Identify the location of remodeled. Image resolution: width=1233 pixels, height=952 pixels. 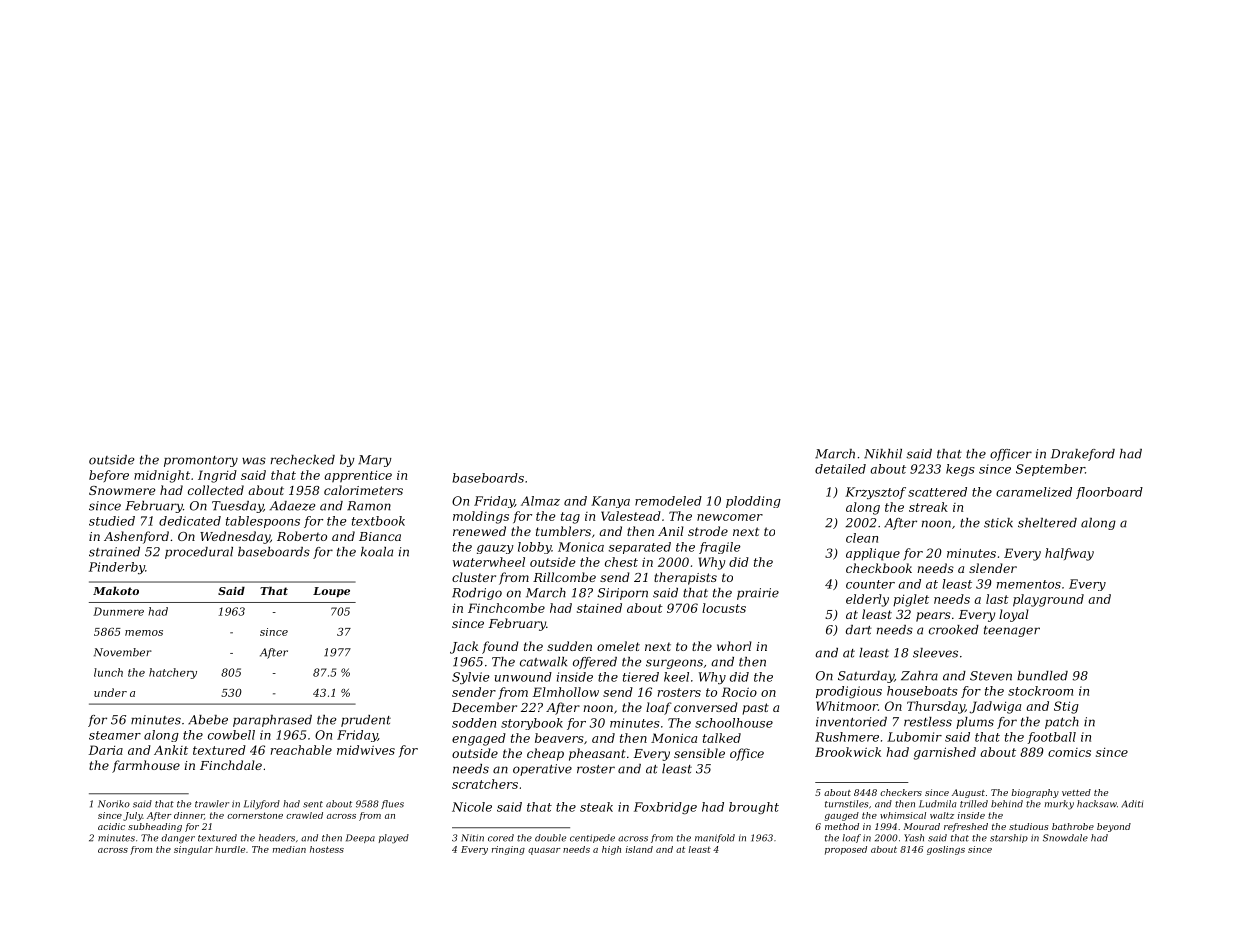
(668, 501).
